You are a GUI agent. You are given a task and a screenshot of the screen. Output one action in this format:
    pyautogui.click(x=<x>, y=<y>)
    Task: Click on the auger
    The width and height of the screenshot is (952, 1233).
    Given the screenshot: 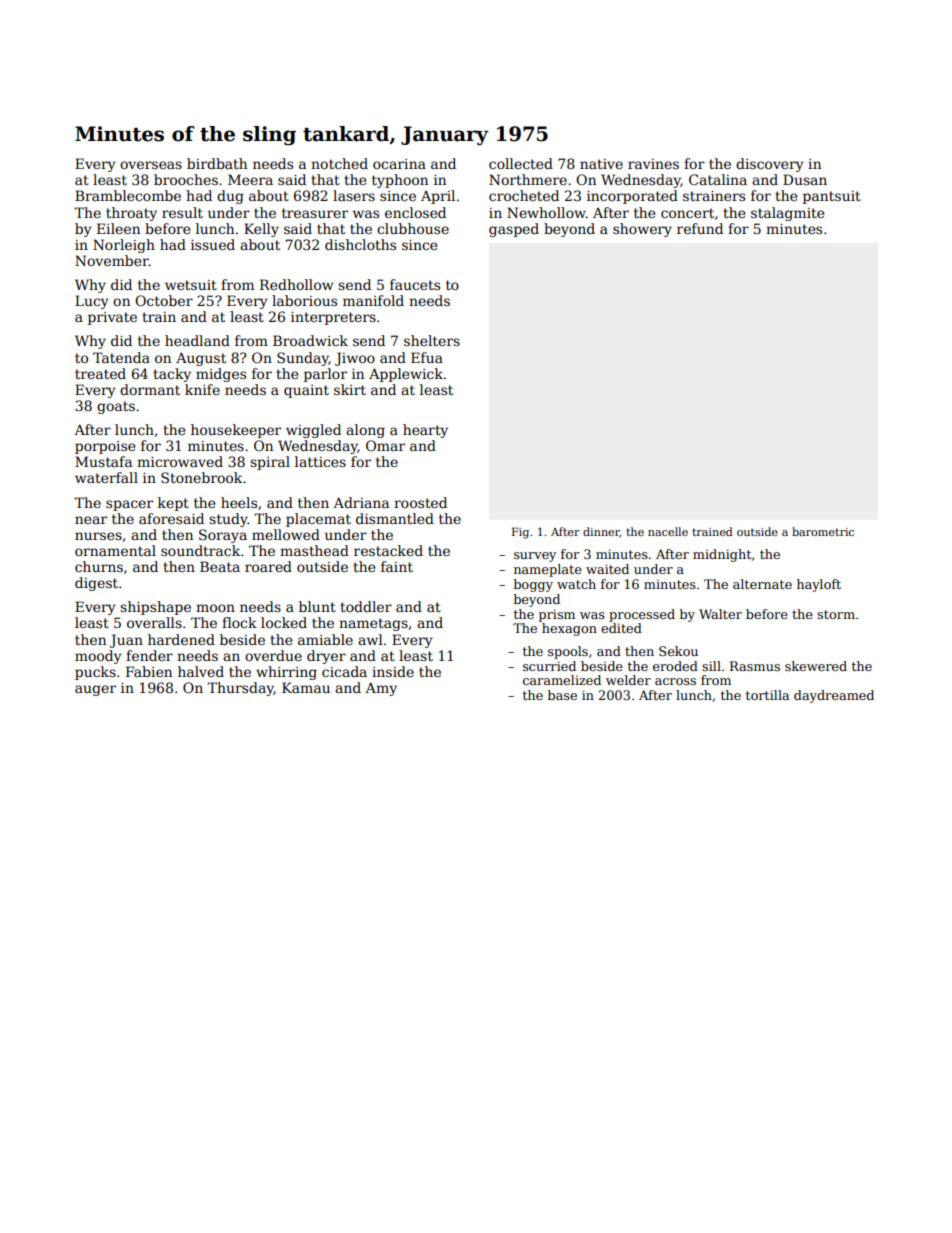 What is the action you would take?
    pyautogui.click(x=95, y=690)
